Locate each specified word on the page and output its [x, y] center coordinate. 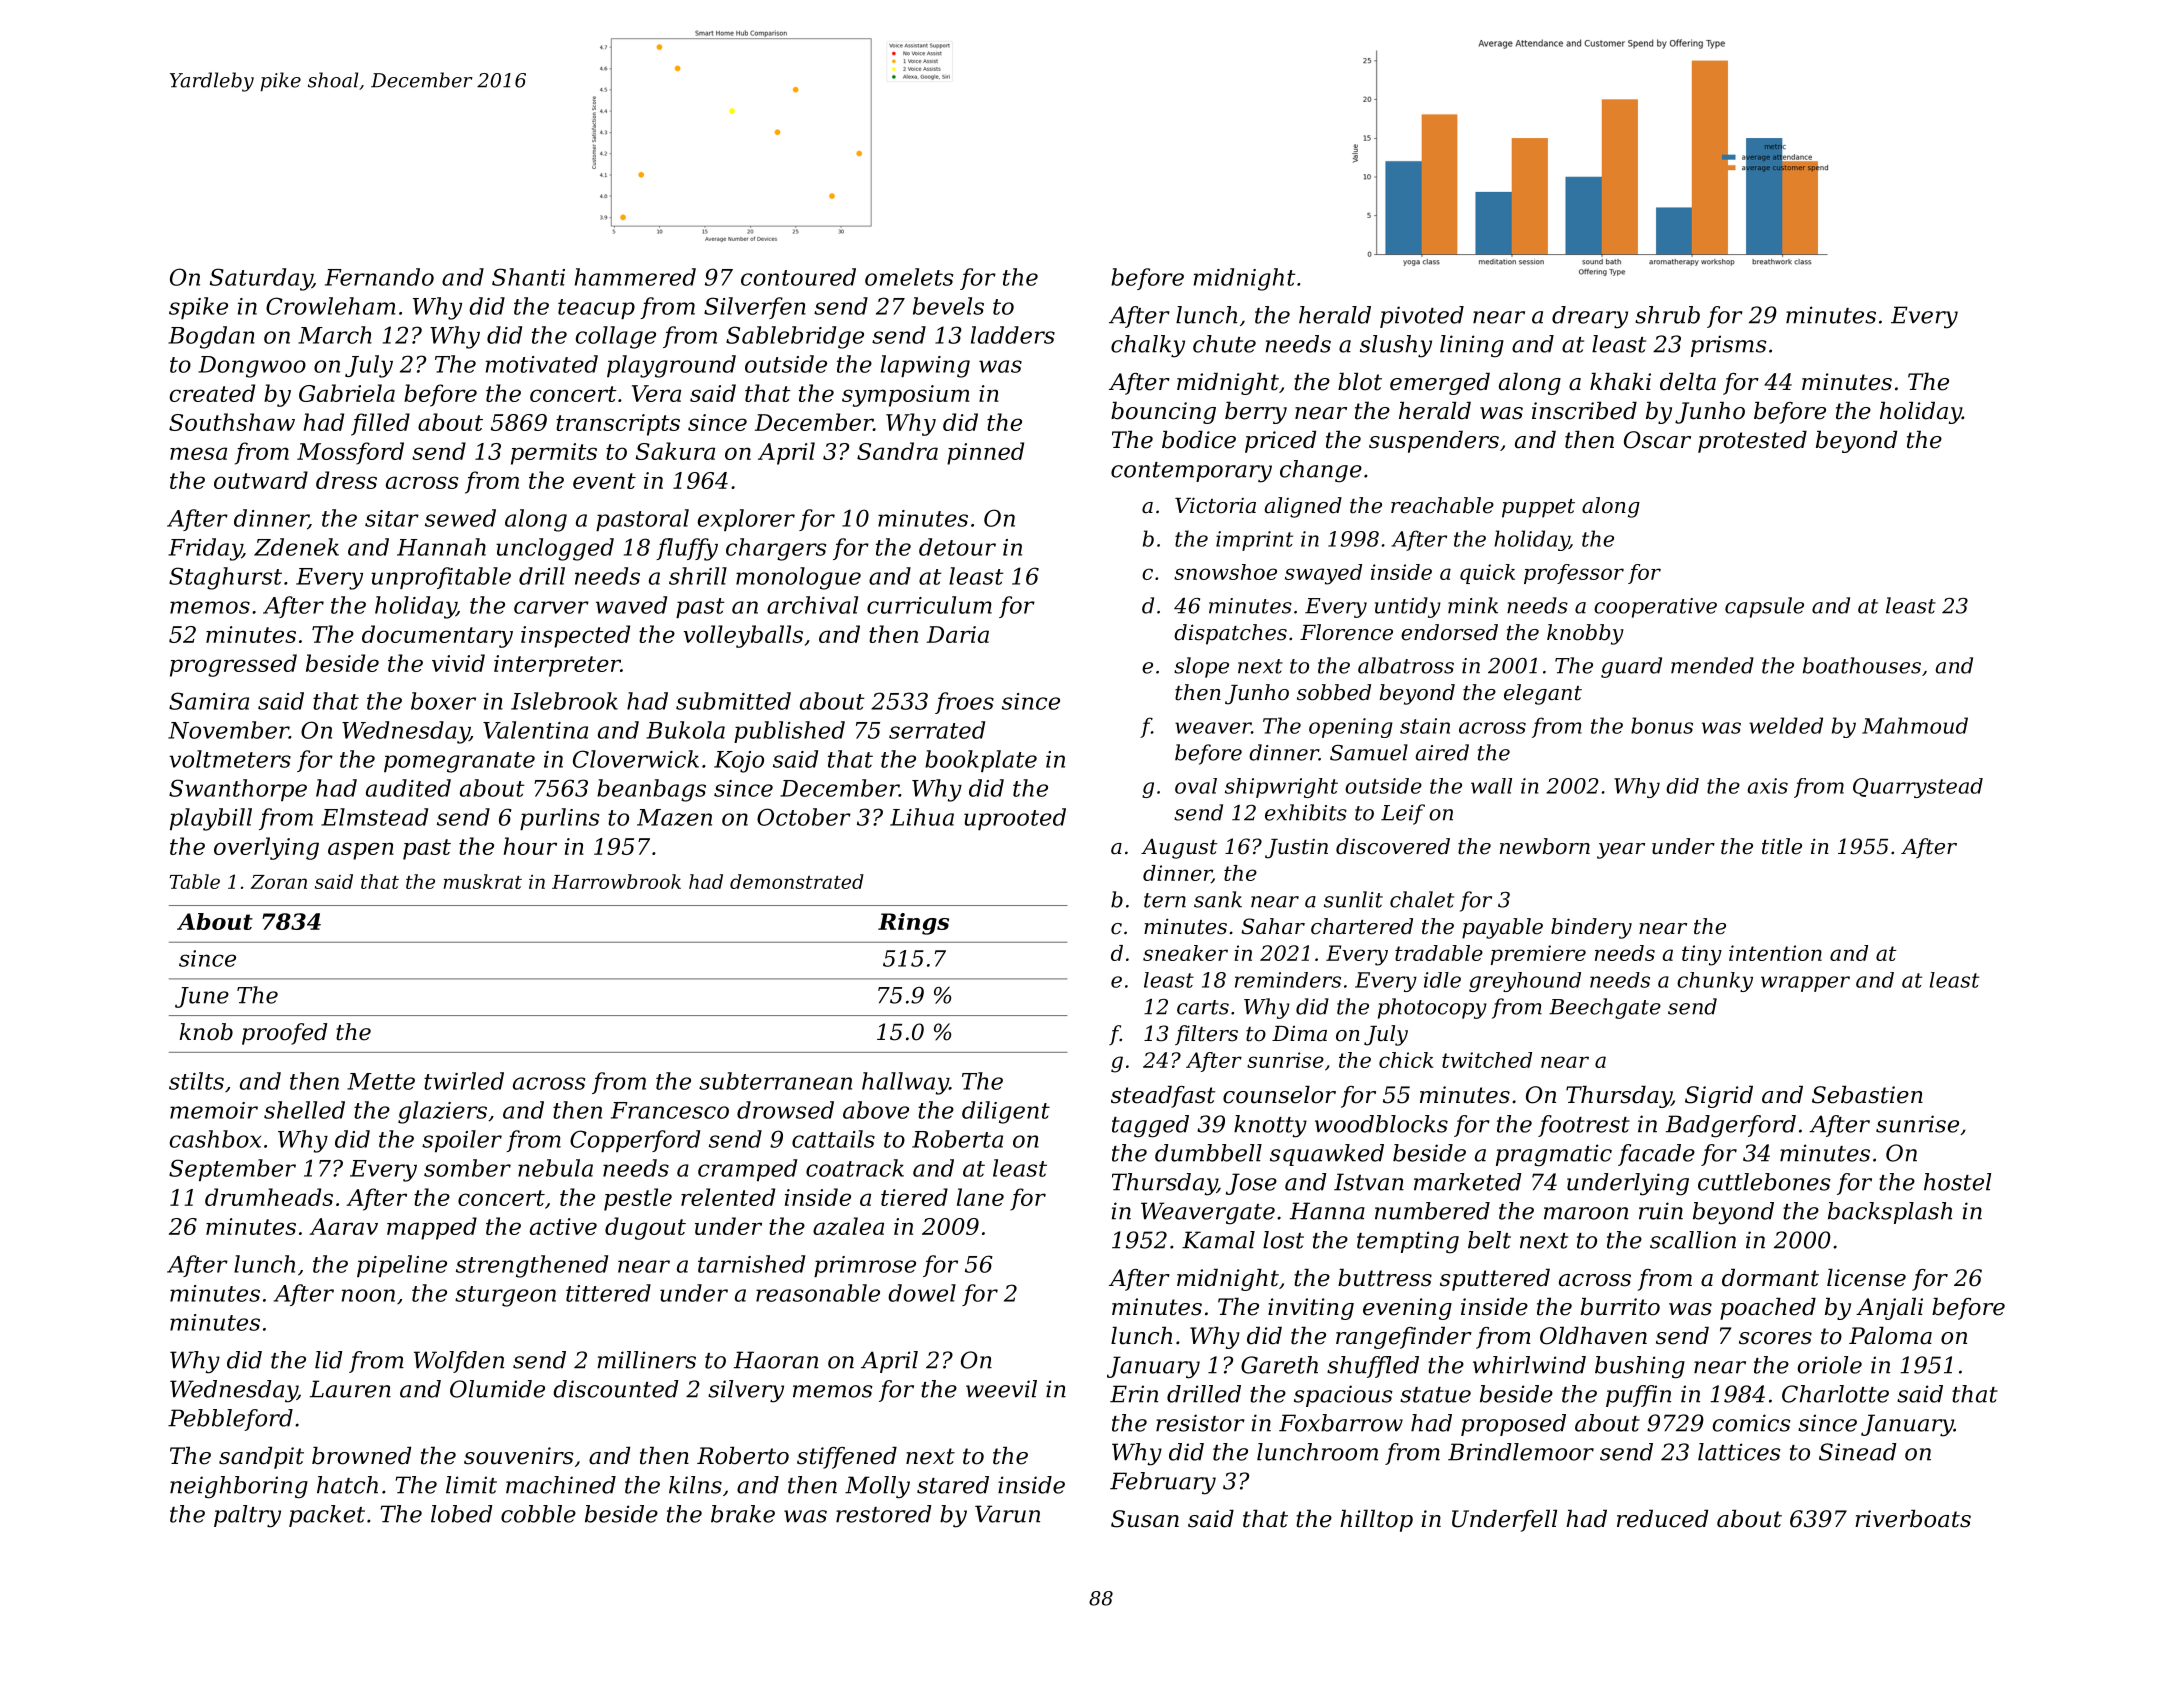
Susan [1145, 1519]
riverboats [1913, 1519]
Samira [209, 701]
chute [1224, 344]
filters [1206, 1035]
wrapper [1805, 984]
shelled [304, 1110]
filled [380, 424]
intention [1775, 953]
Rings [913, 924]
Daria [958, 634]
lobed [462, 1514]
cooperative [1655, 608]
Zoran [278, 882]
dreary [1590, 317]
